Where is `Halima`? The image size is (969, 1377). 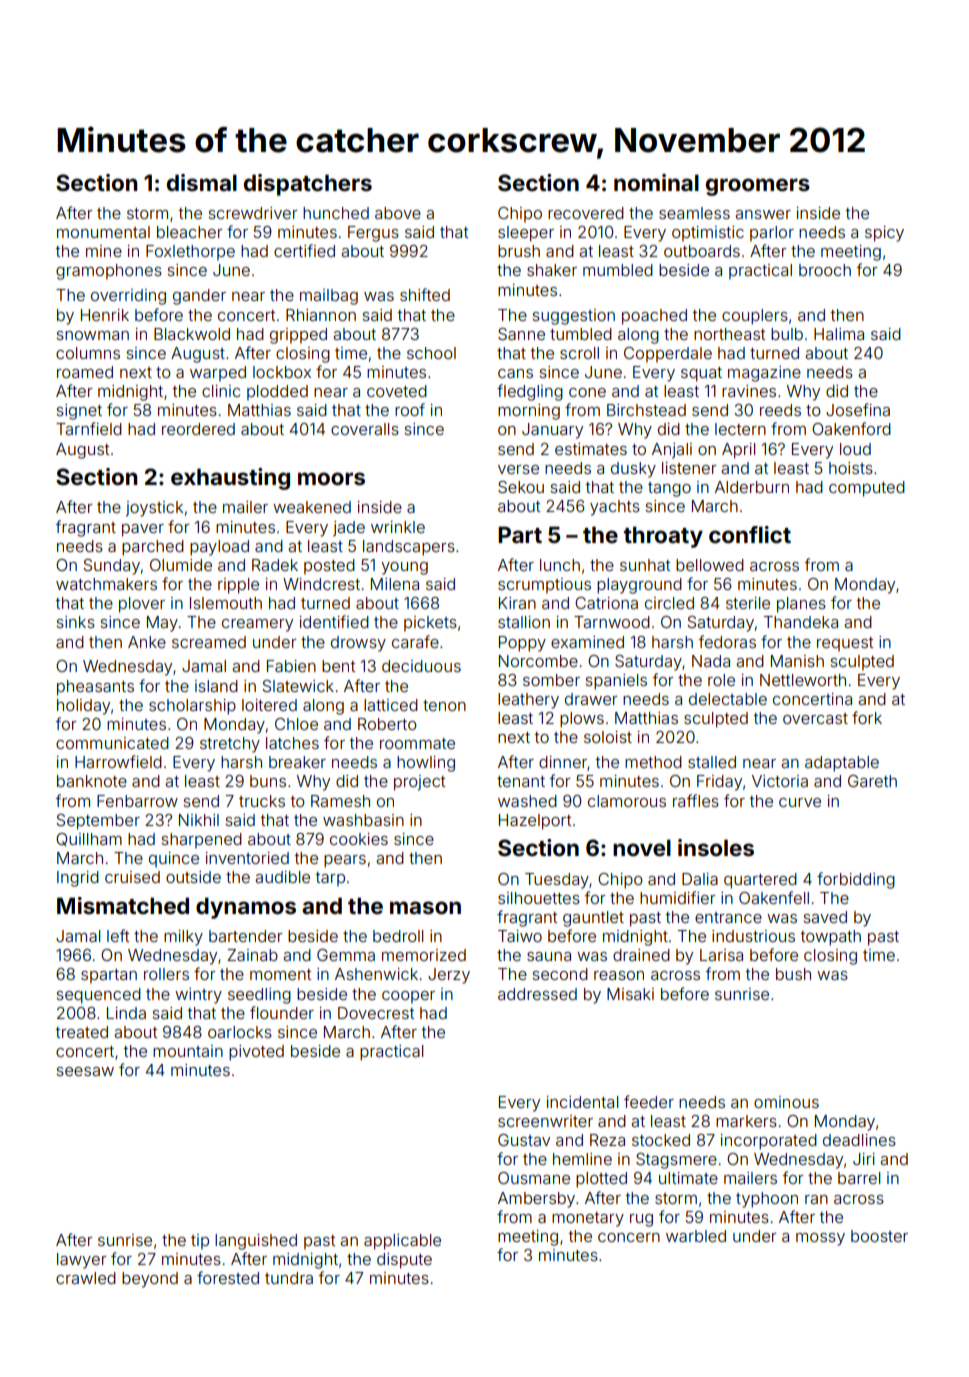 Halima is located at coordinates (839, 334).
